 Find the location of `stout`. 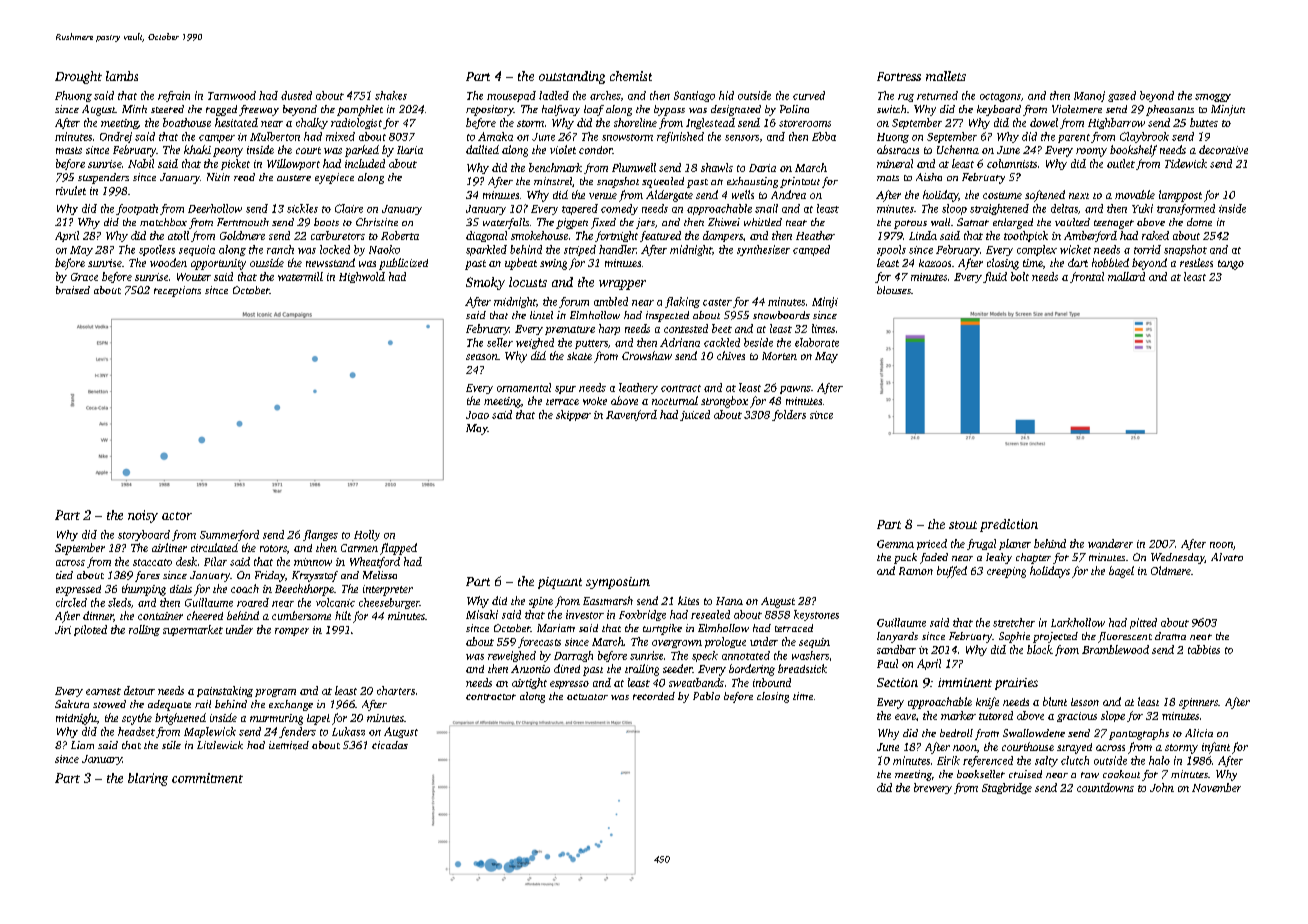

stout is located at coordinates (963, 525).
